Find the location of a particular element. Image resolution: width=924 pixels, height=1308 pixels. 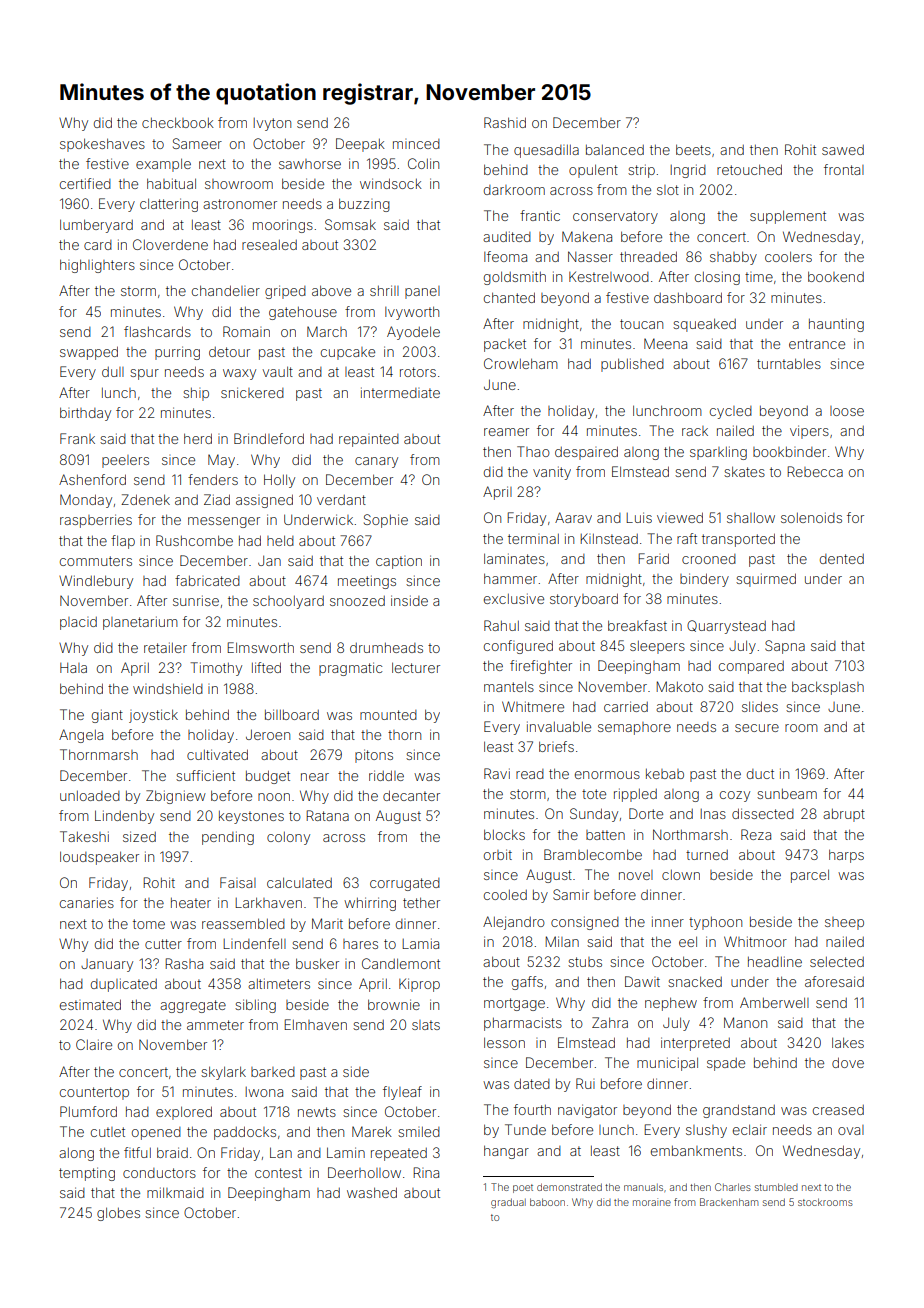

contest is located at coordinates (278, 1173).
